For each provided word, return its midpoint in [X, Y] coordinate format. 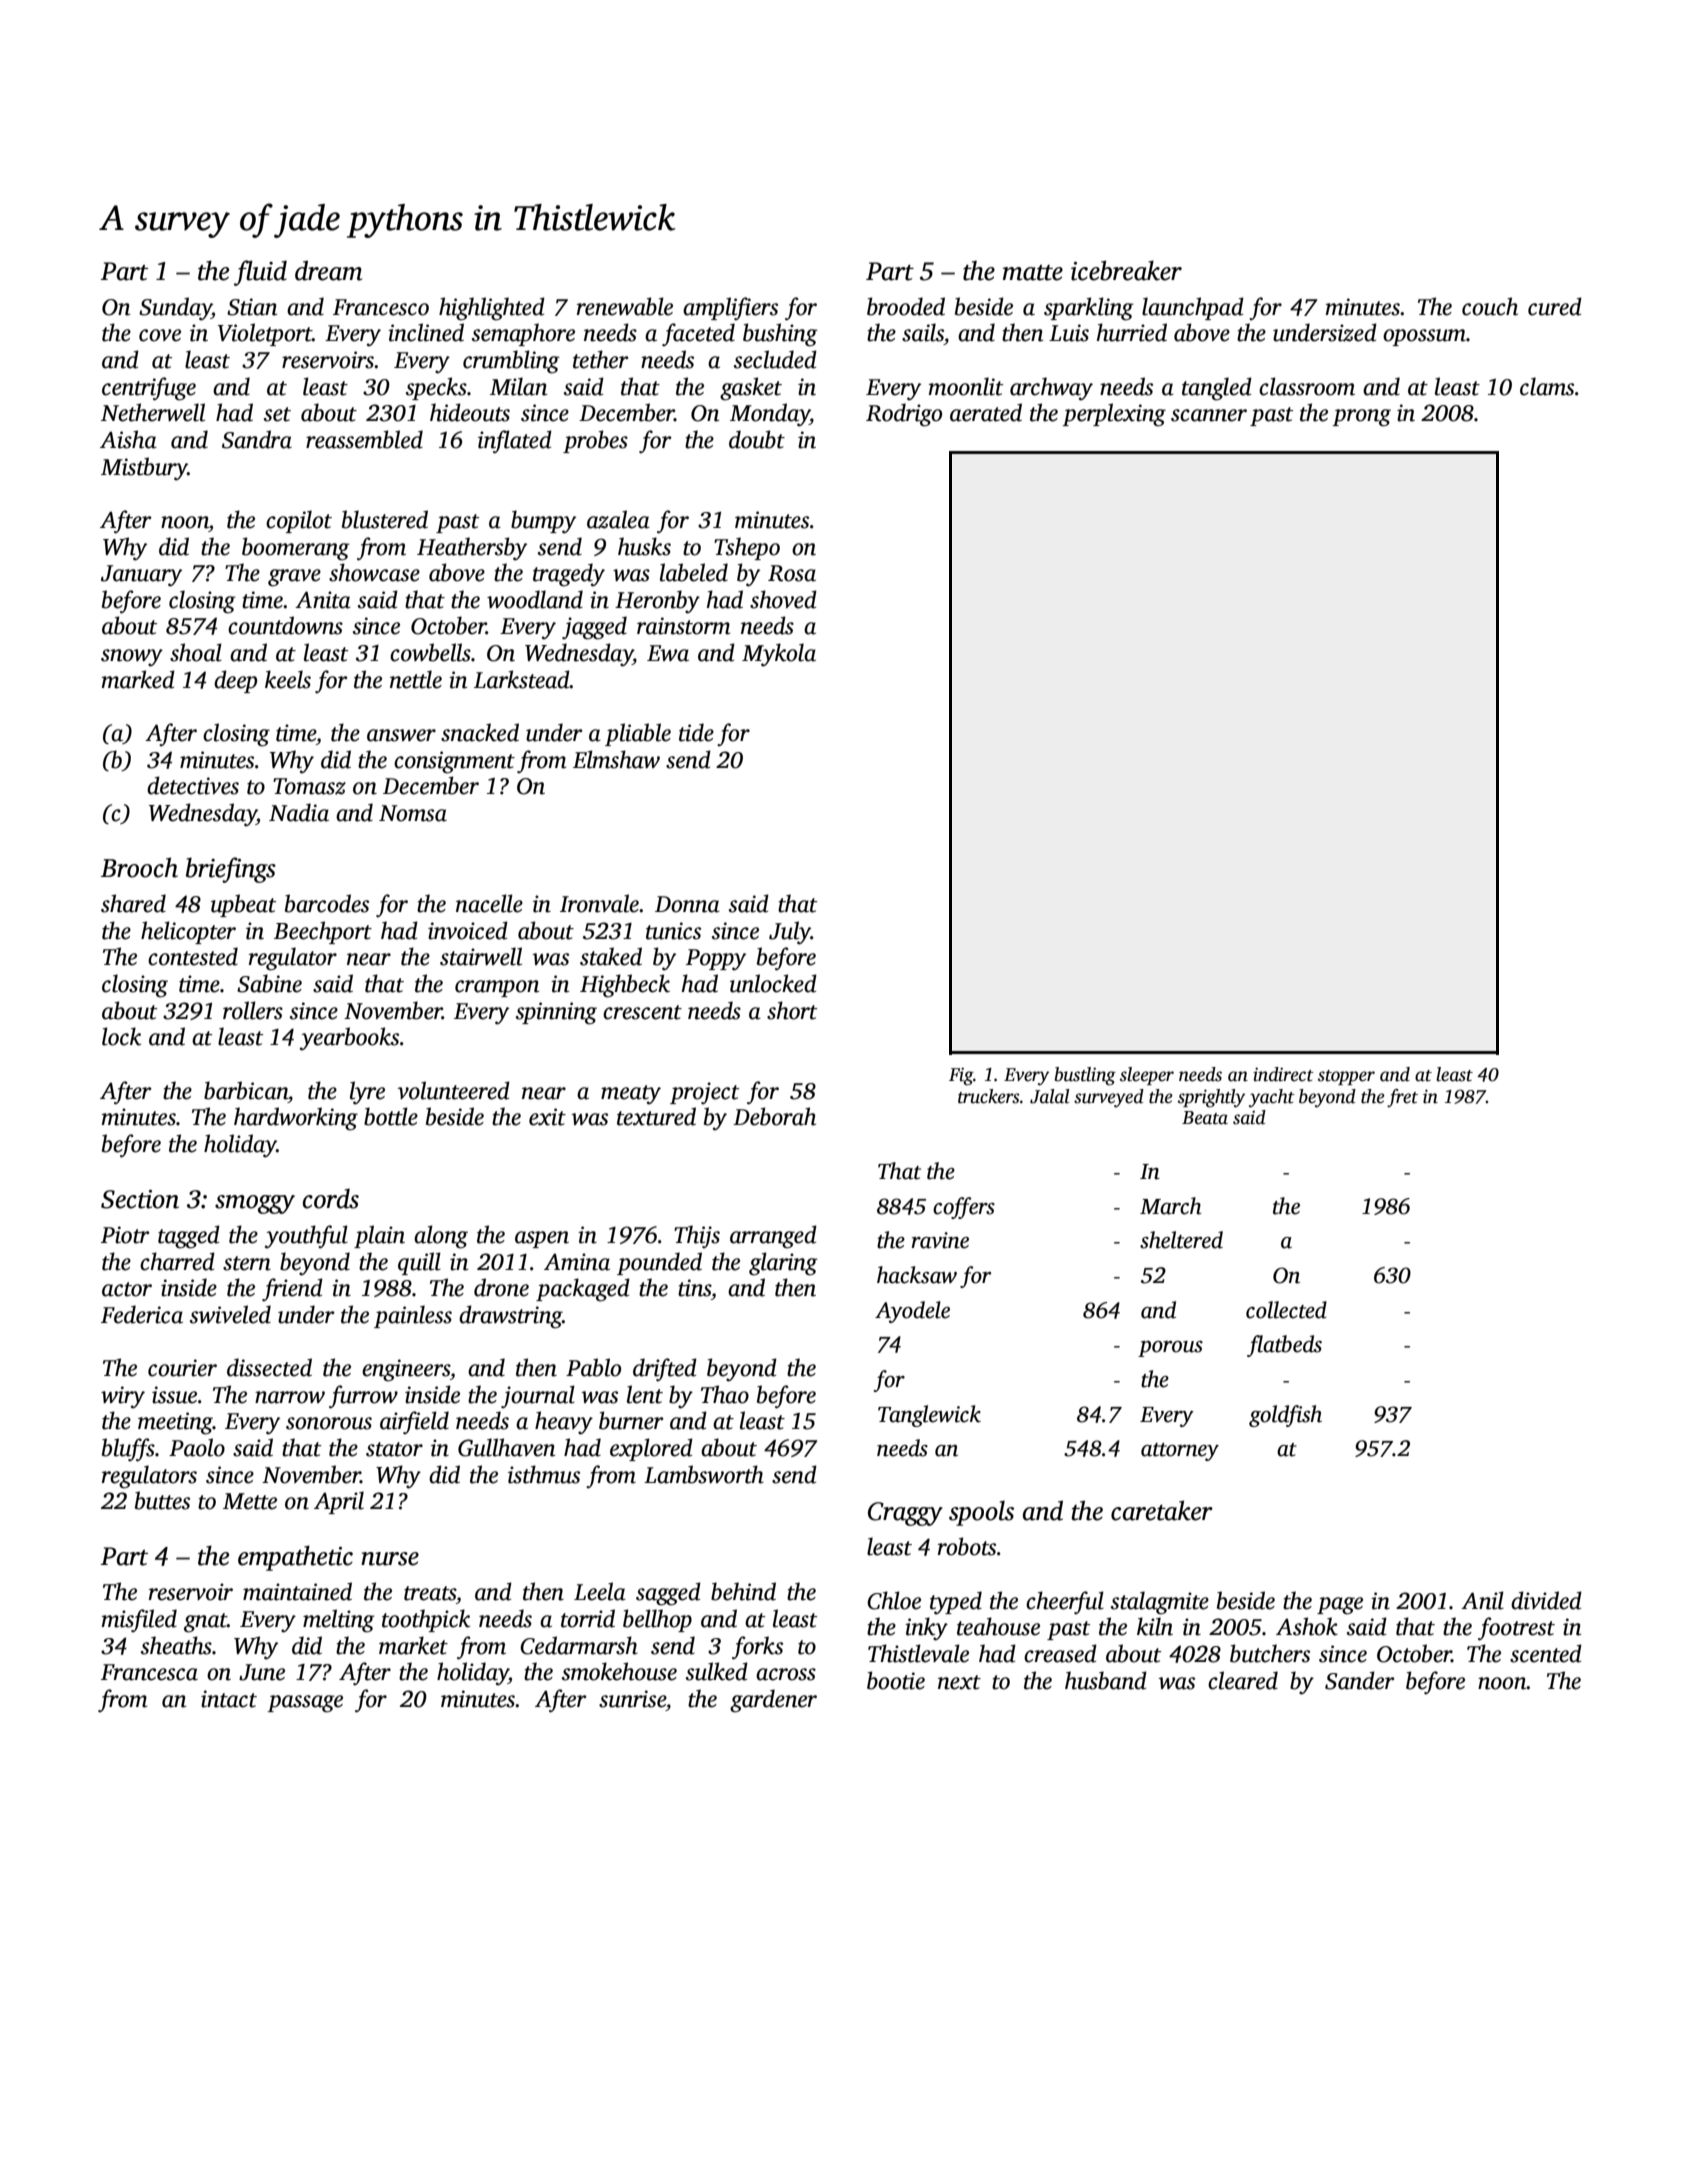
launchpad [1193, 308]
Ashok [1307, 1626]
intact [229, 1699]
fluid [260, 273]
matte [1033, 273]
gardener [773, 1701]
